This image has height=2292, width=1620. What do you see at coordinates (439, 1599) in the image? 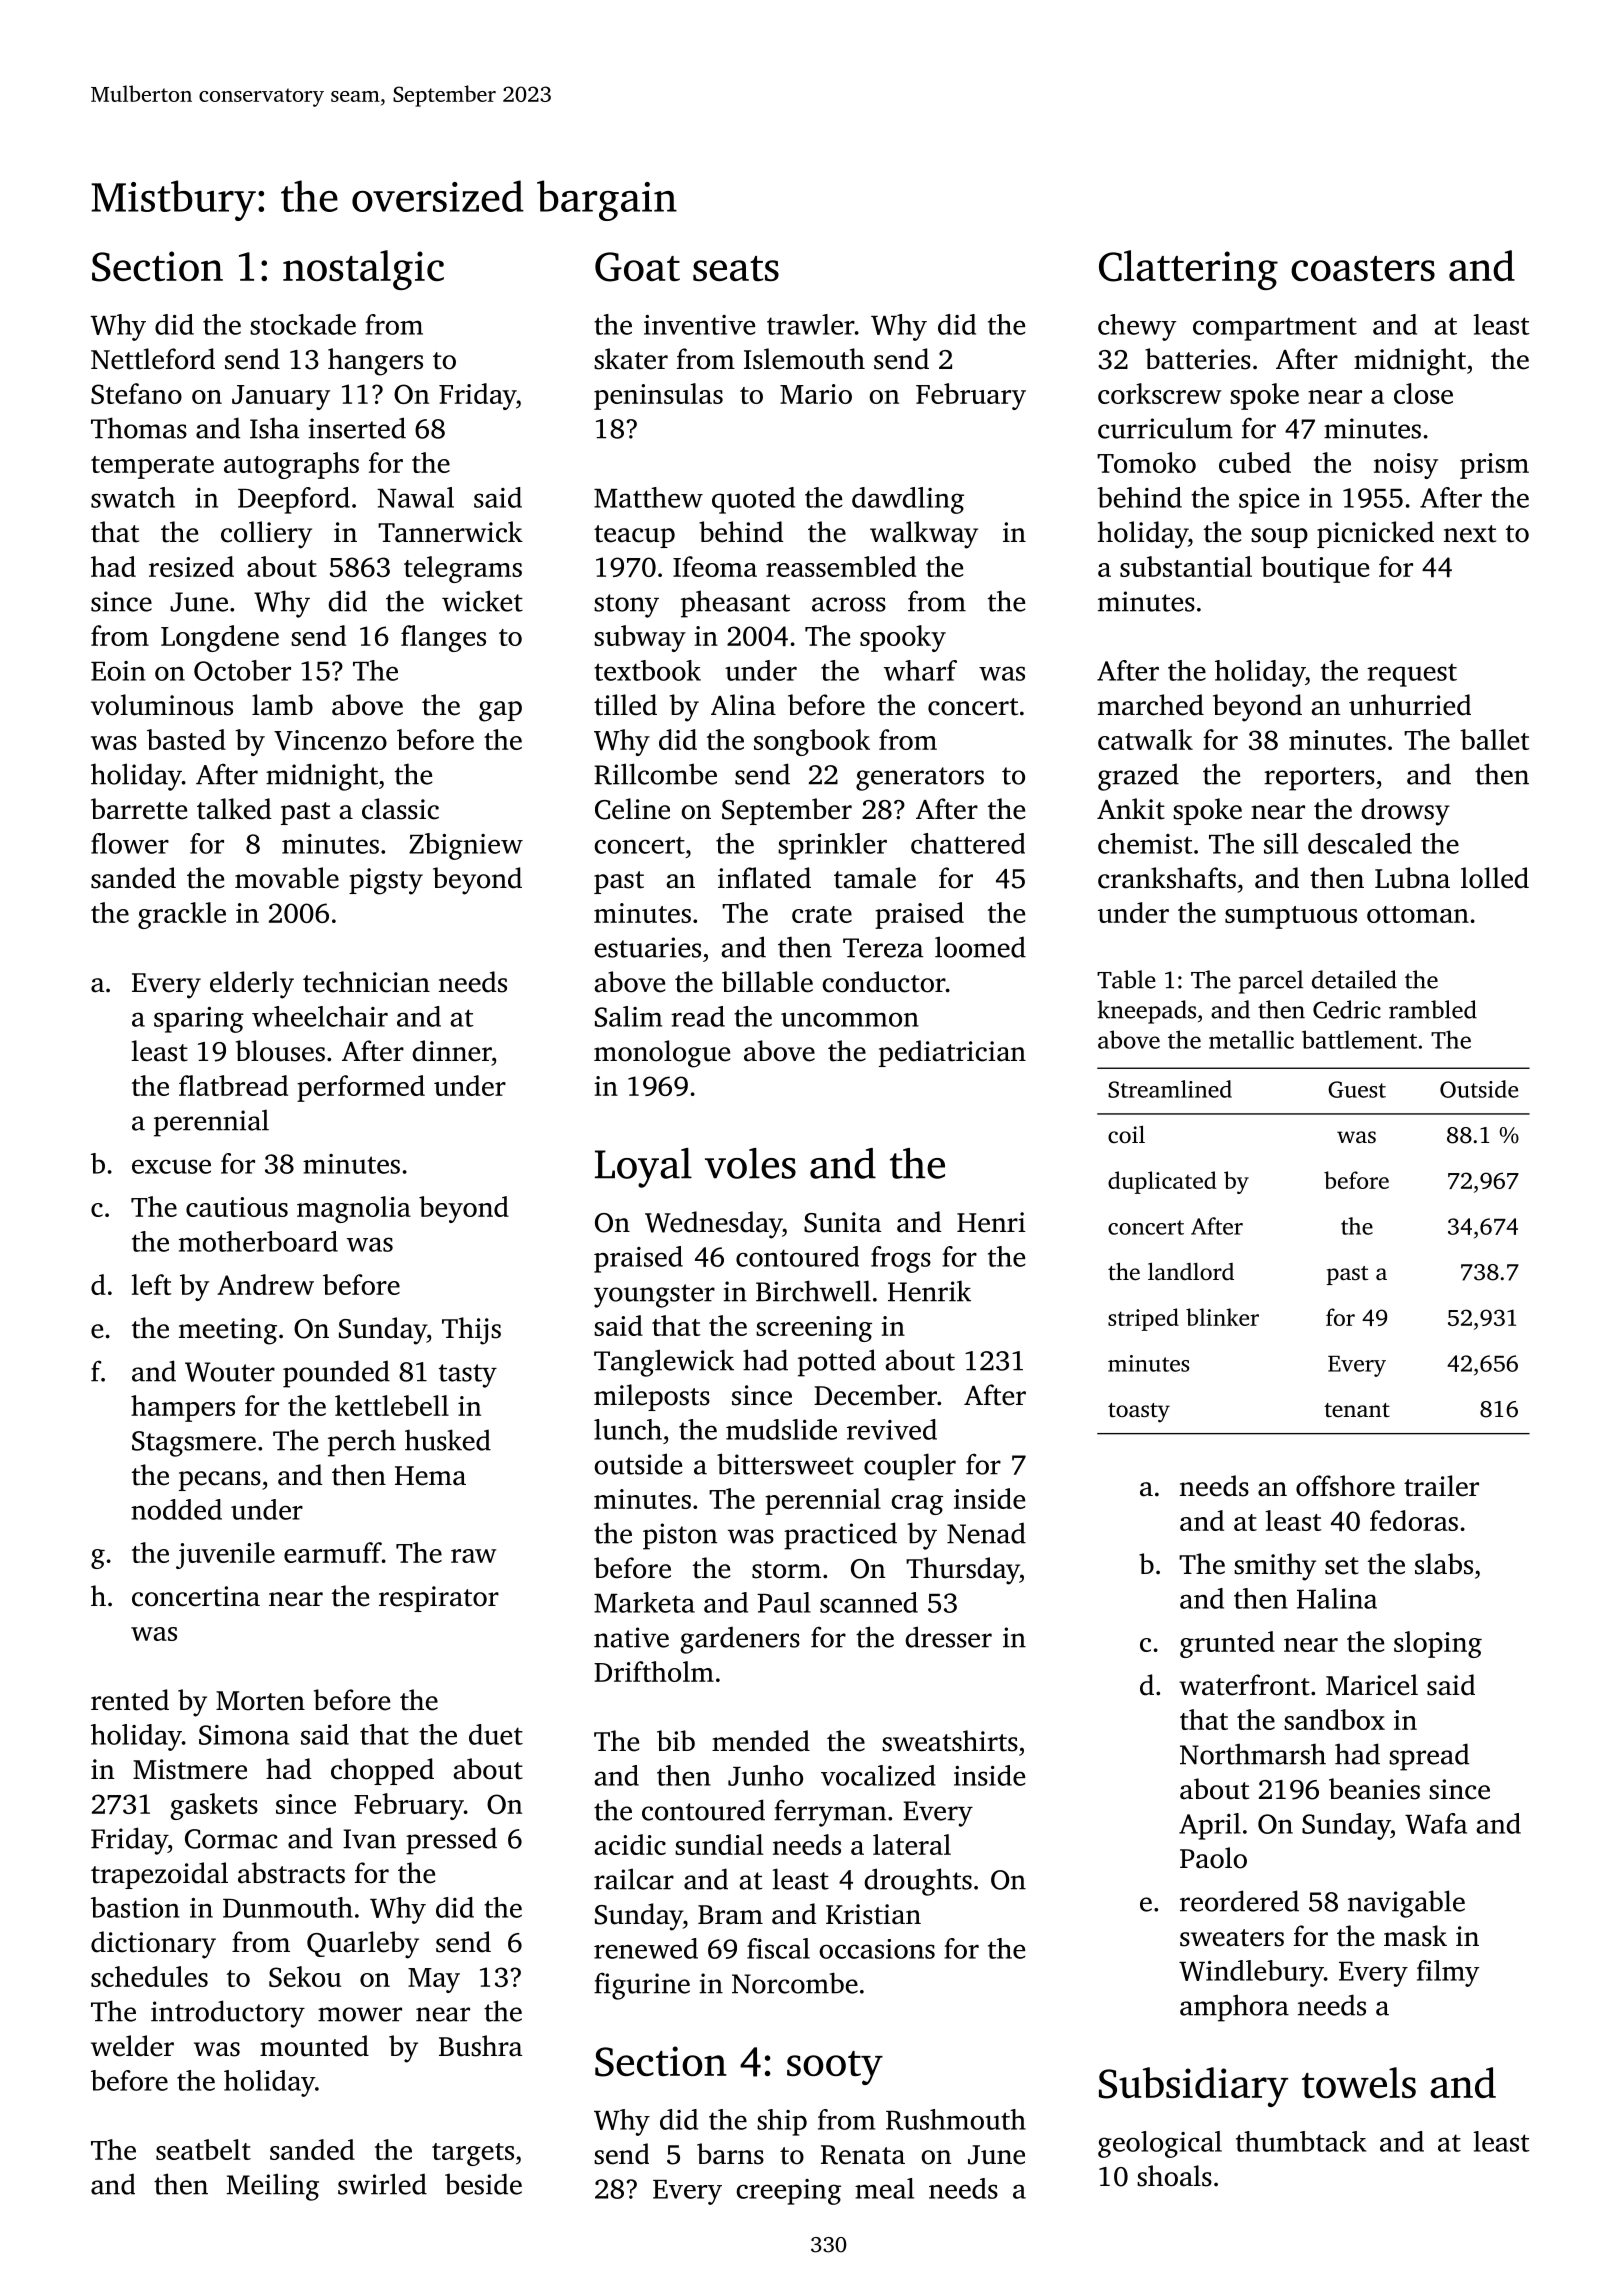
I see `respirator` at bounding box center [439, 1599].
